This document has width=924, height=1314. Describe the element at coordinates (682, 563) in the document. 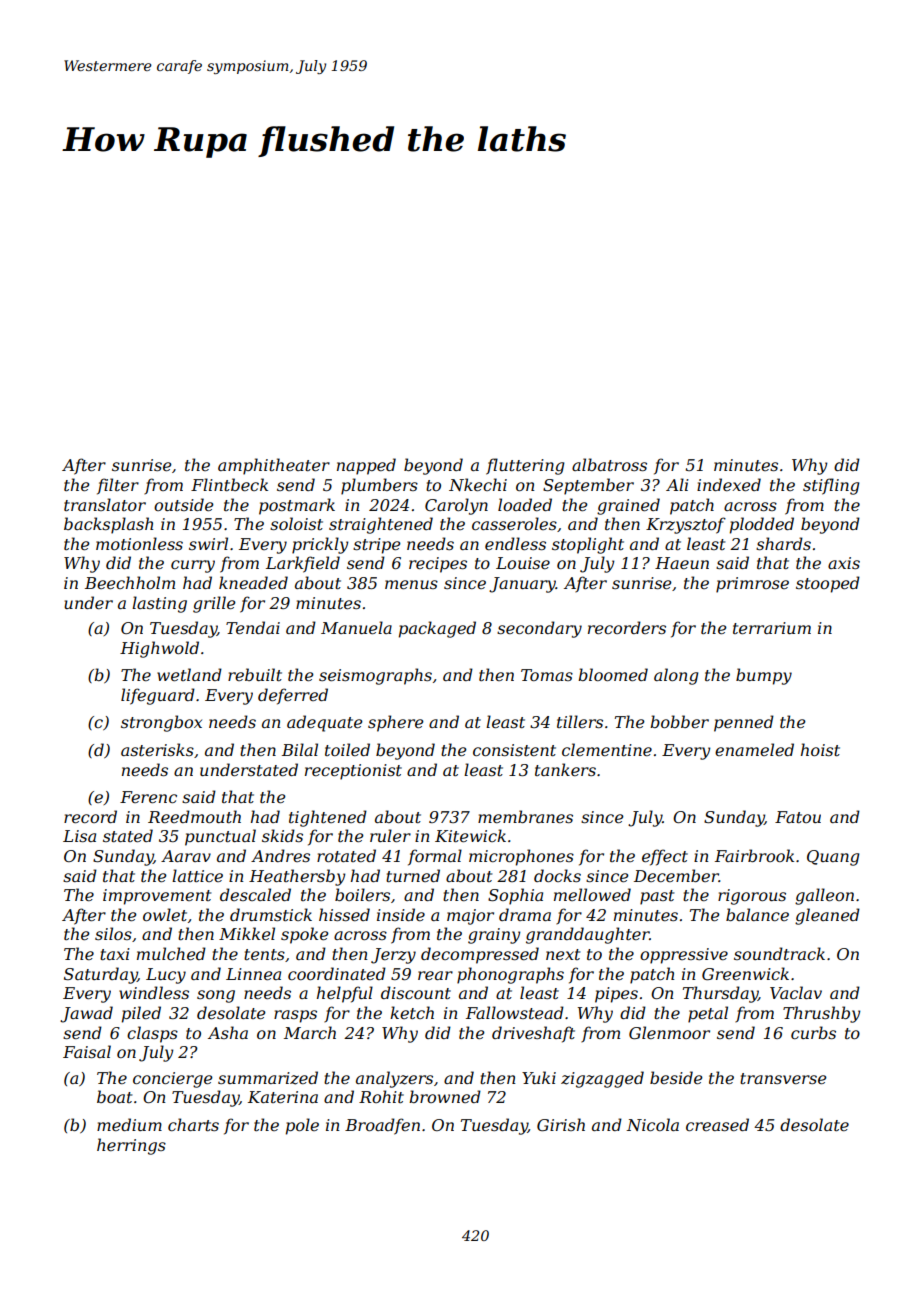

I see `Haeun` at that location.
